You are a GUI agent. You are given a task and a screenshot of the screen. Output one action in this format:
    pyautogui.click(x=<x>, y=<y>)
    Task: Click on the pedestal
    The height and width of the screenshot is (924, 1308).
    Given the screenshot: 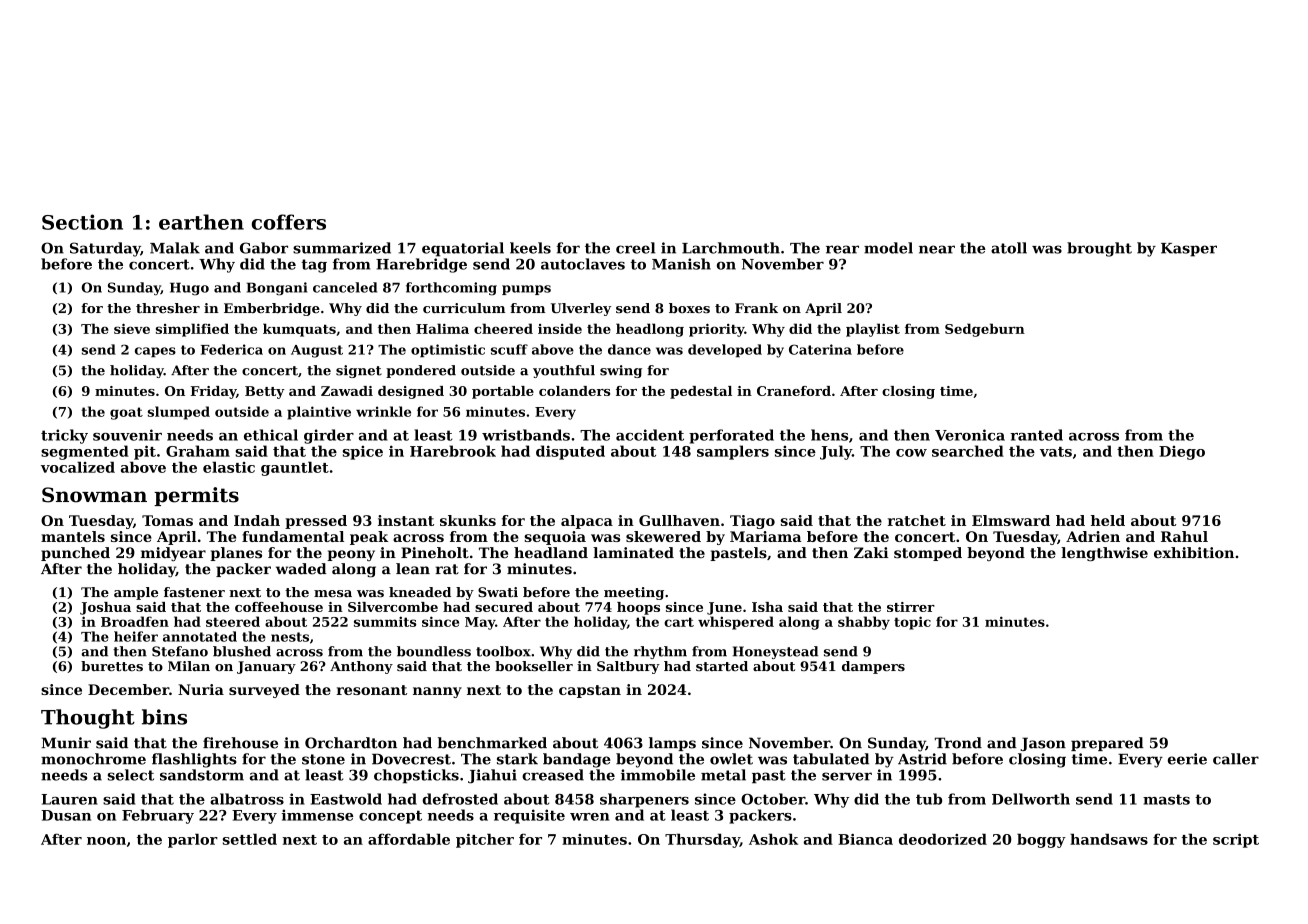 What is the action you would take?
    pyautogui.click(x=701, y=392)
